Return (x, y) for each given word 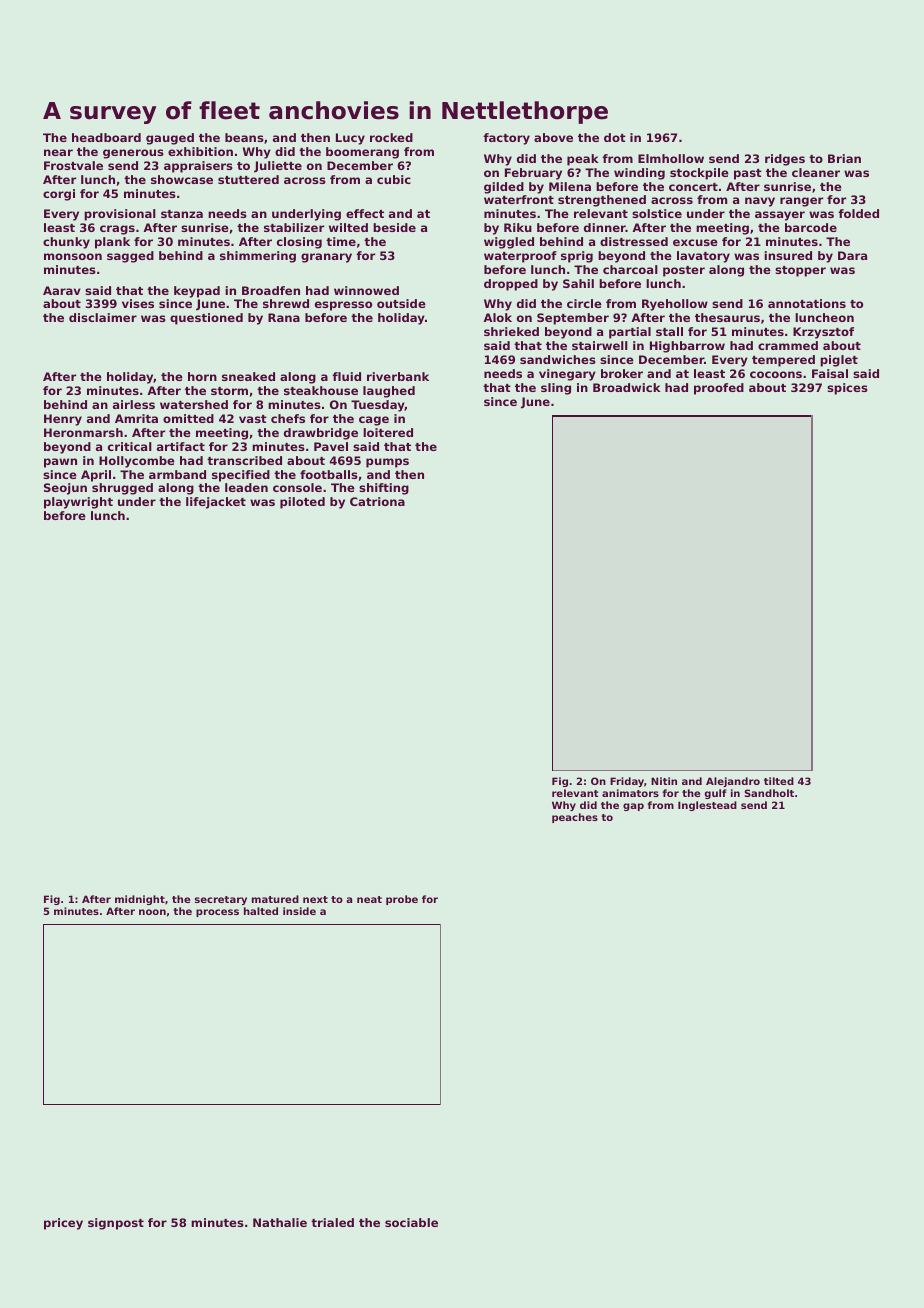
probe (402, 900)
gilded (504, 188)
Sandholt (769, 793)
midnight (140, 900)
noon (152, 912)
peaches (575, 818)
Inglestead (707, 806)
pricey (63, 1224)
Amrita (136, 418)
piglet (839, 361)
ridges (785, 160)
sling (556, 389)
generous (133, 154)
